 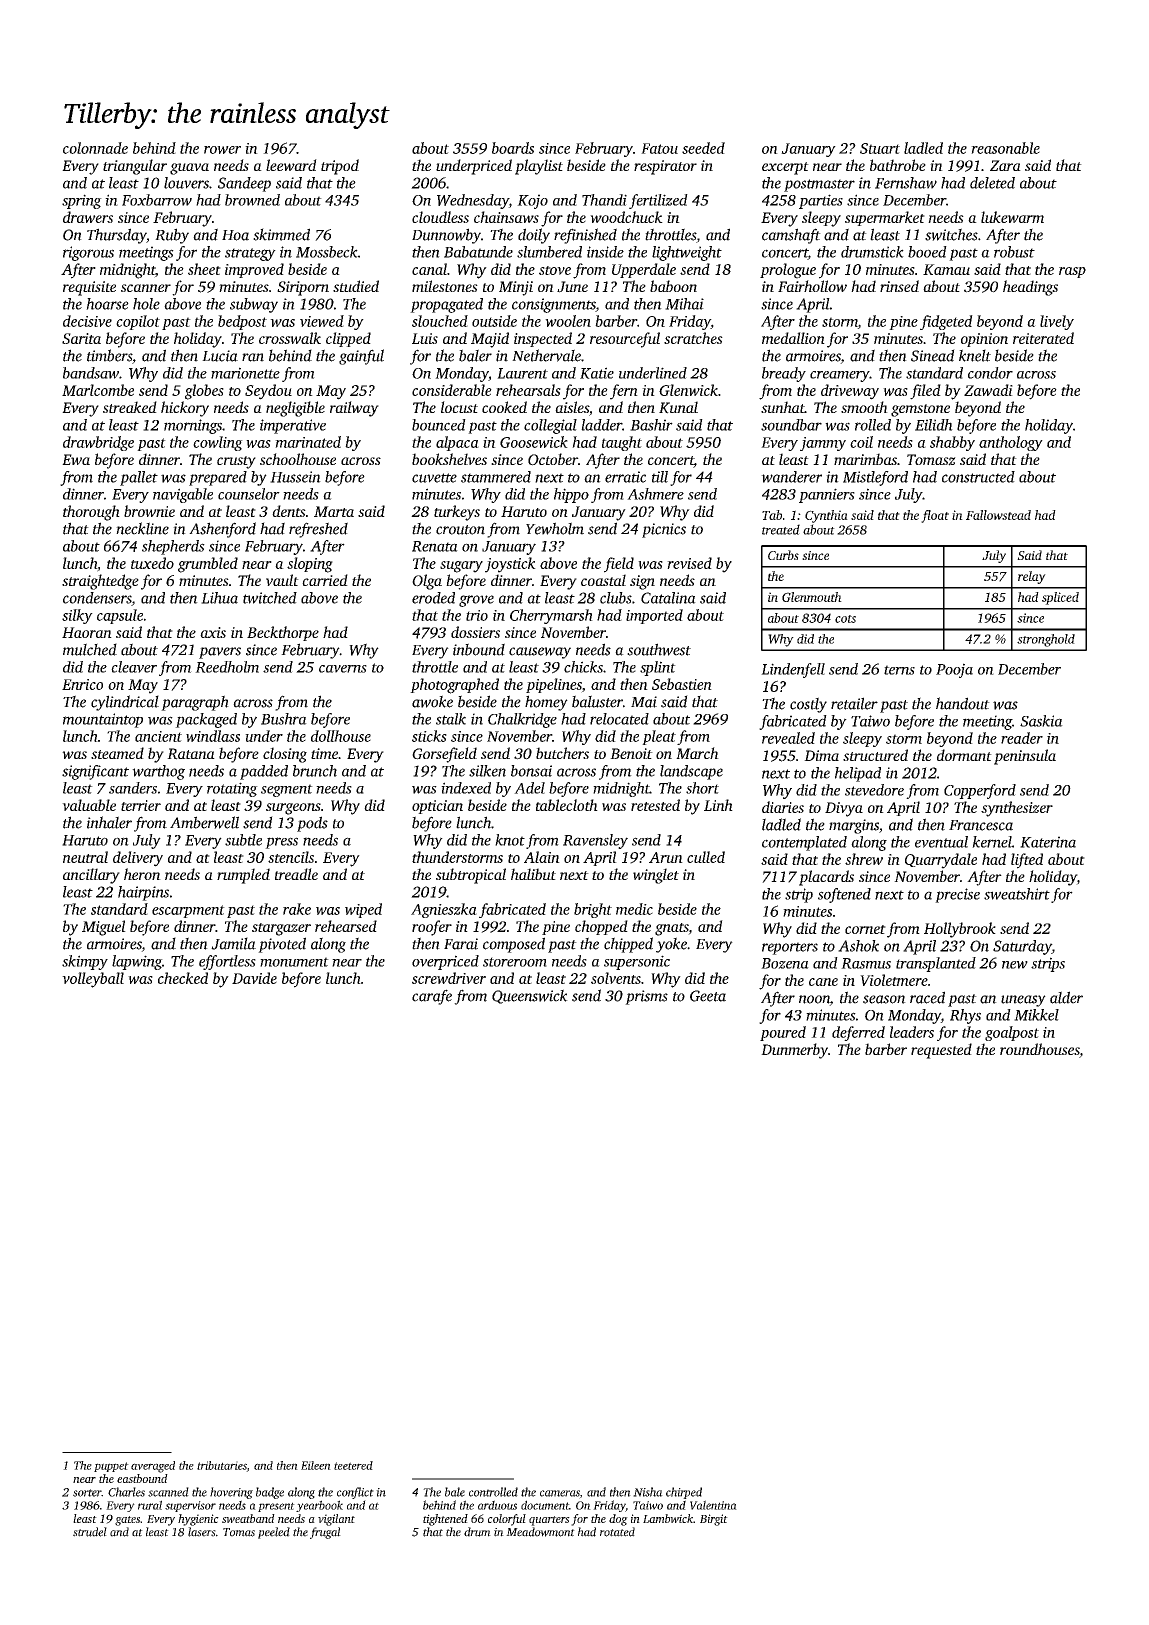 I want to click on crouton, so click(x=460, y=530).
